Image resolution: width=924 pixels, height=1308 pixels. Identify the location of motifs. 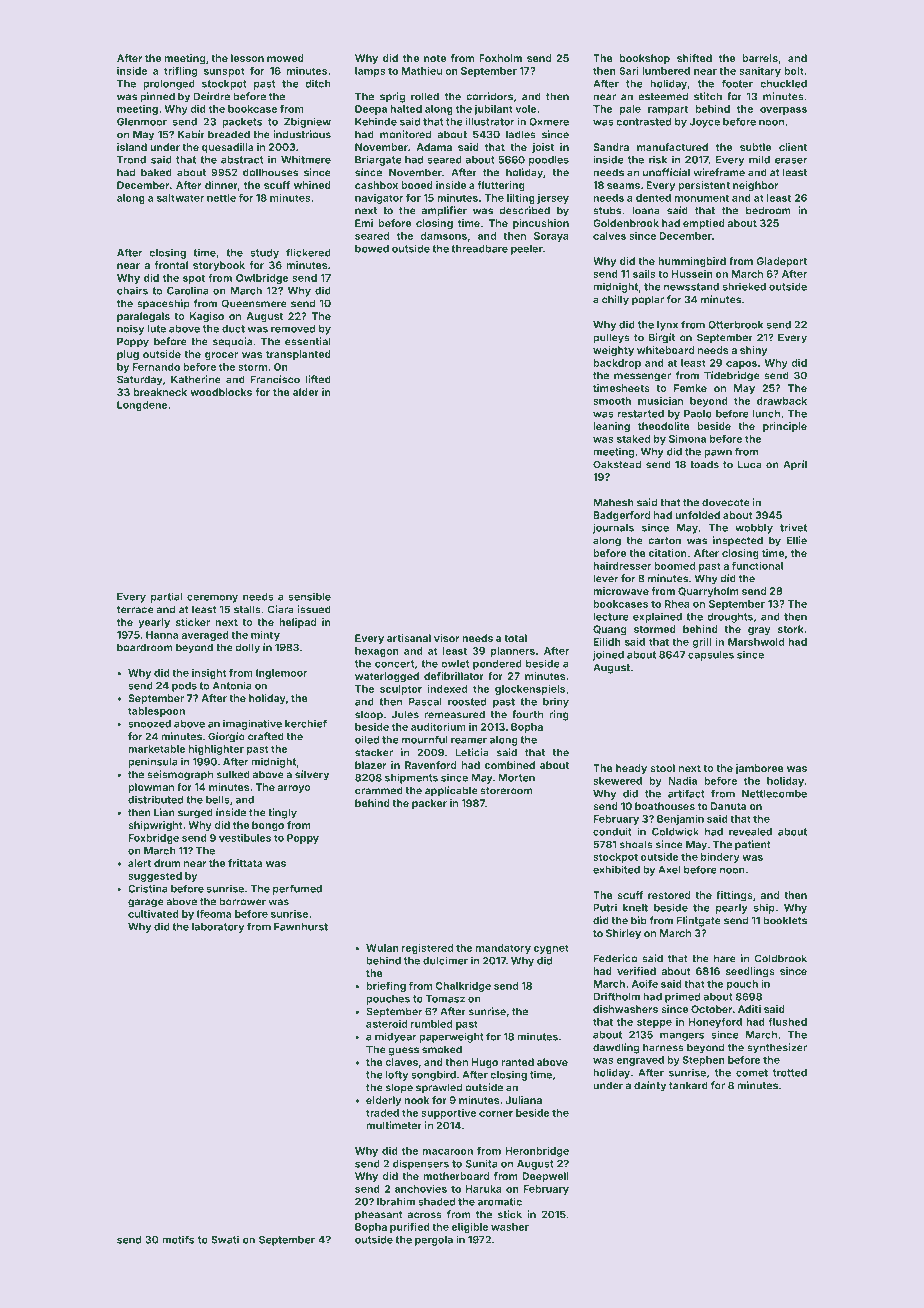
(178, 1239).
